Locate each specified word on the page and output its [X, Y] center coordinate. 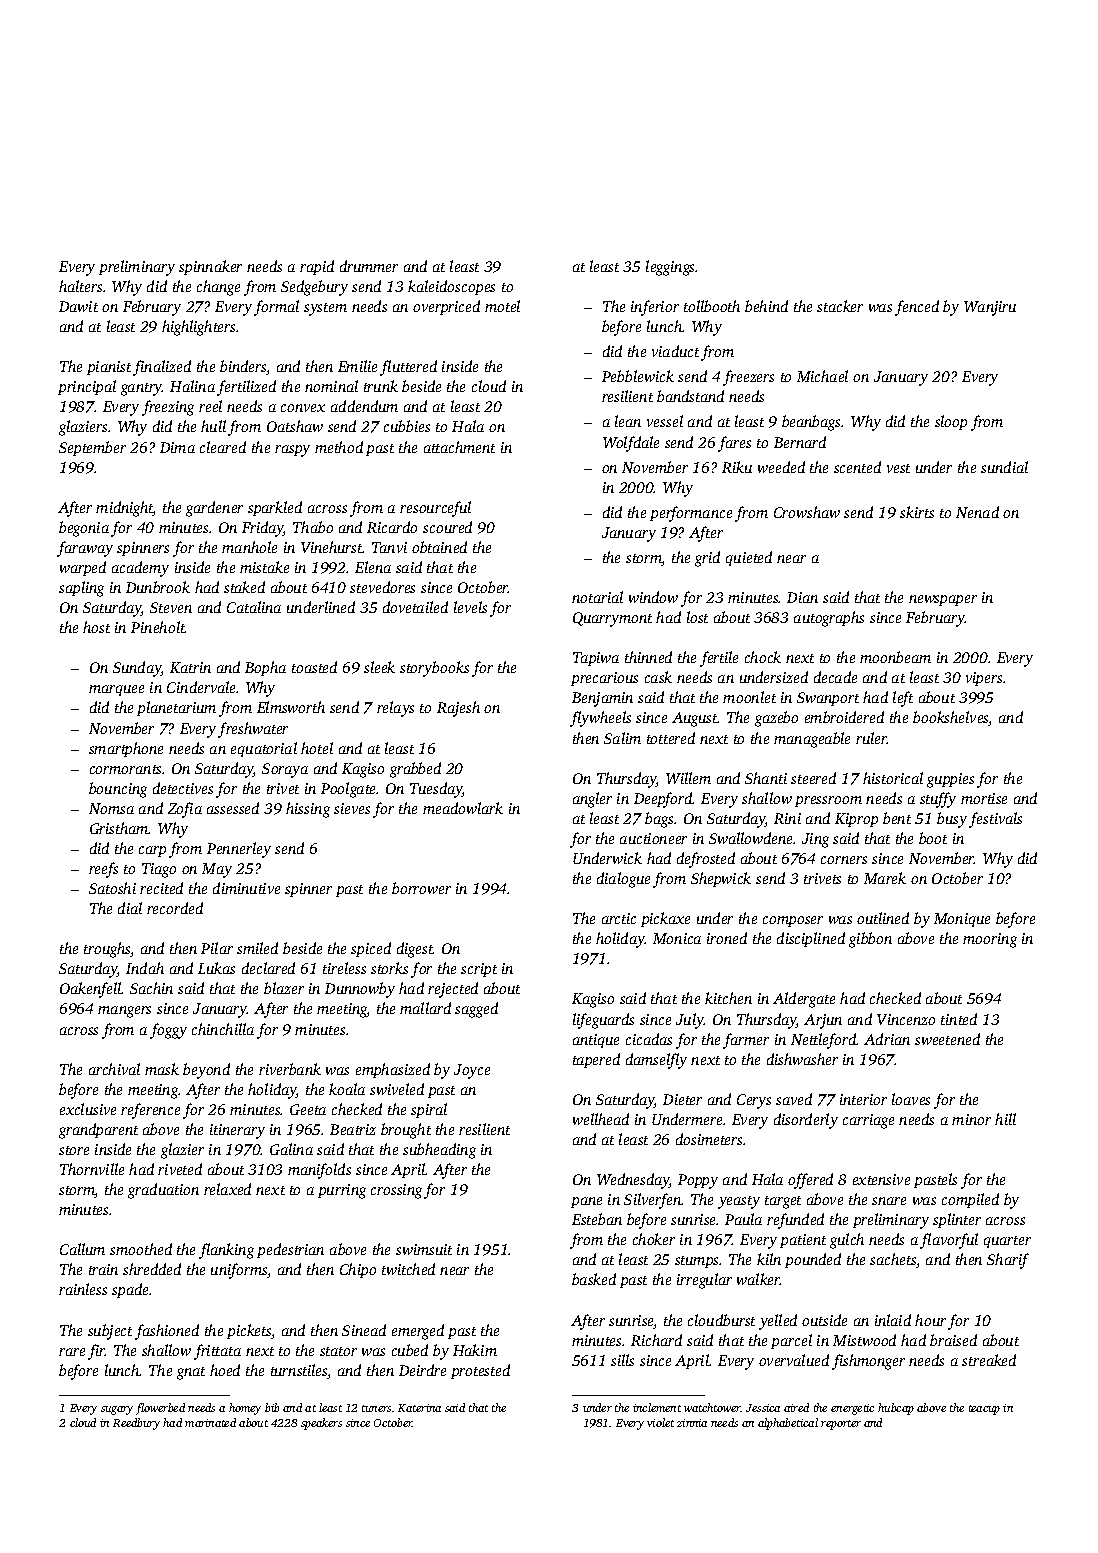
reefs [103, 870]
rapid [317, 267]
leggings [671, 268]
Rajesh [458, 709]
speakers [321, 1424]
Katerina [419, 1408]
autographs [829, 619]
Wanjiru [990, 308]
